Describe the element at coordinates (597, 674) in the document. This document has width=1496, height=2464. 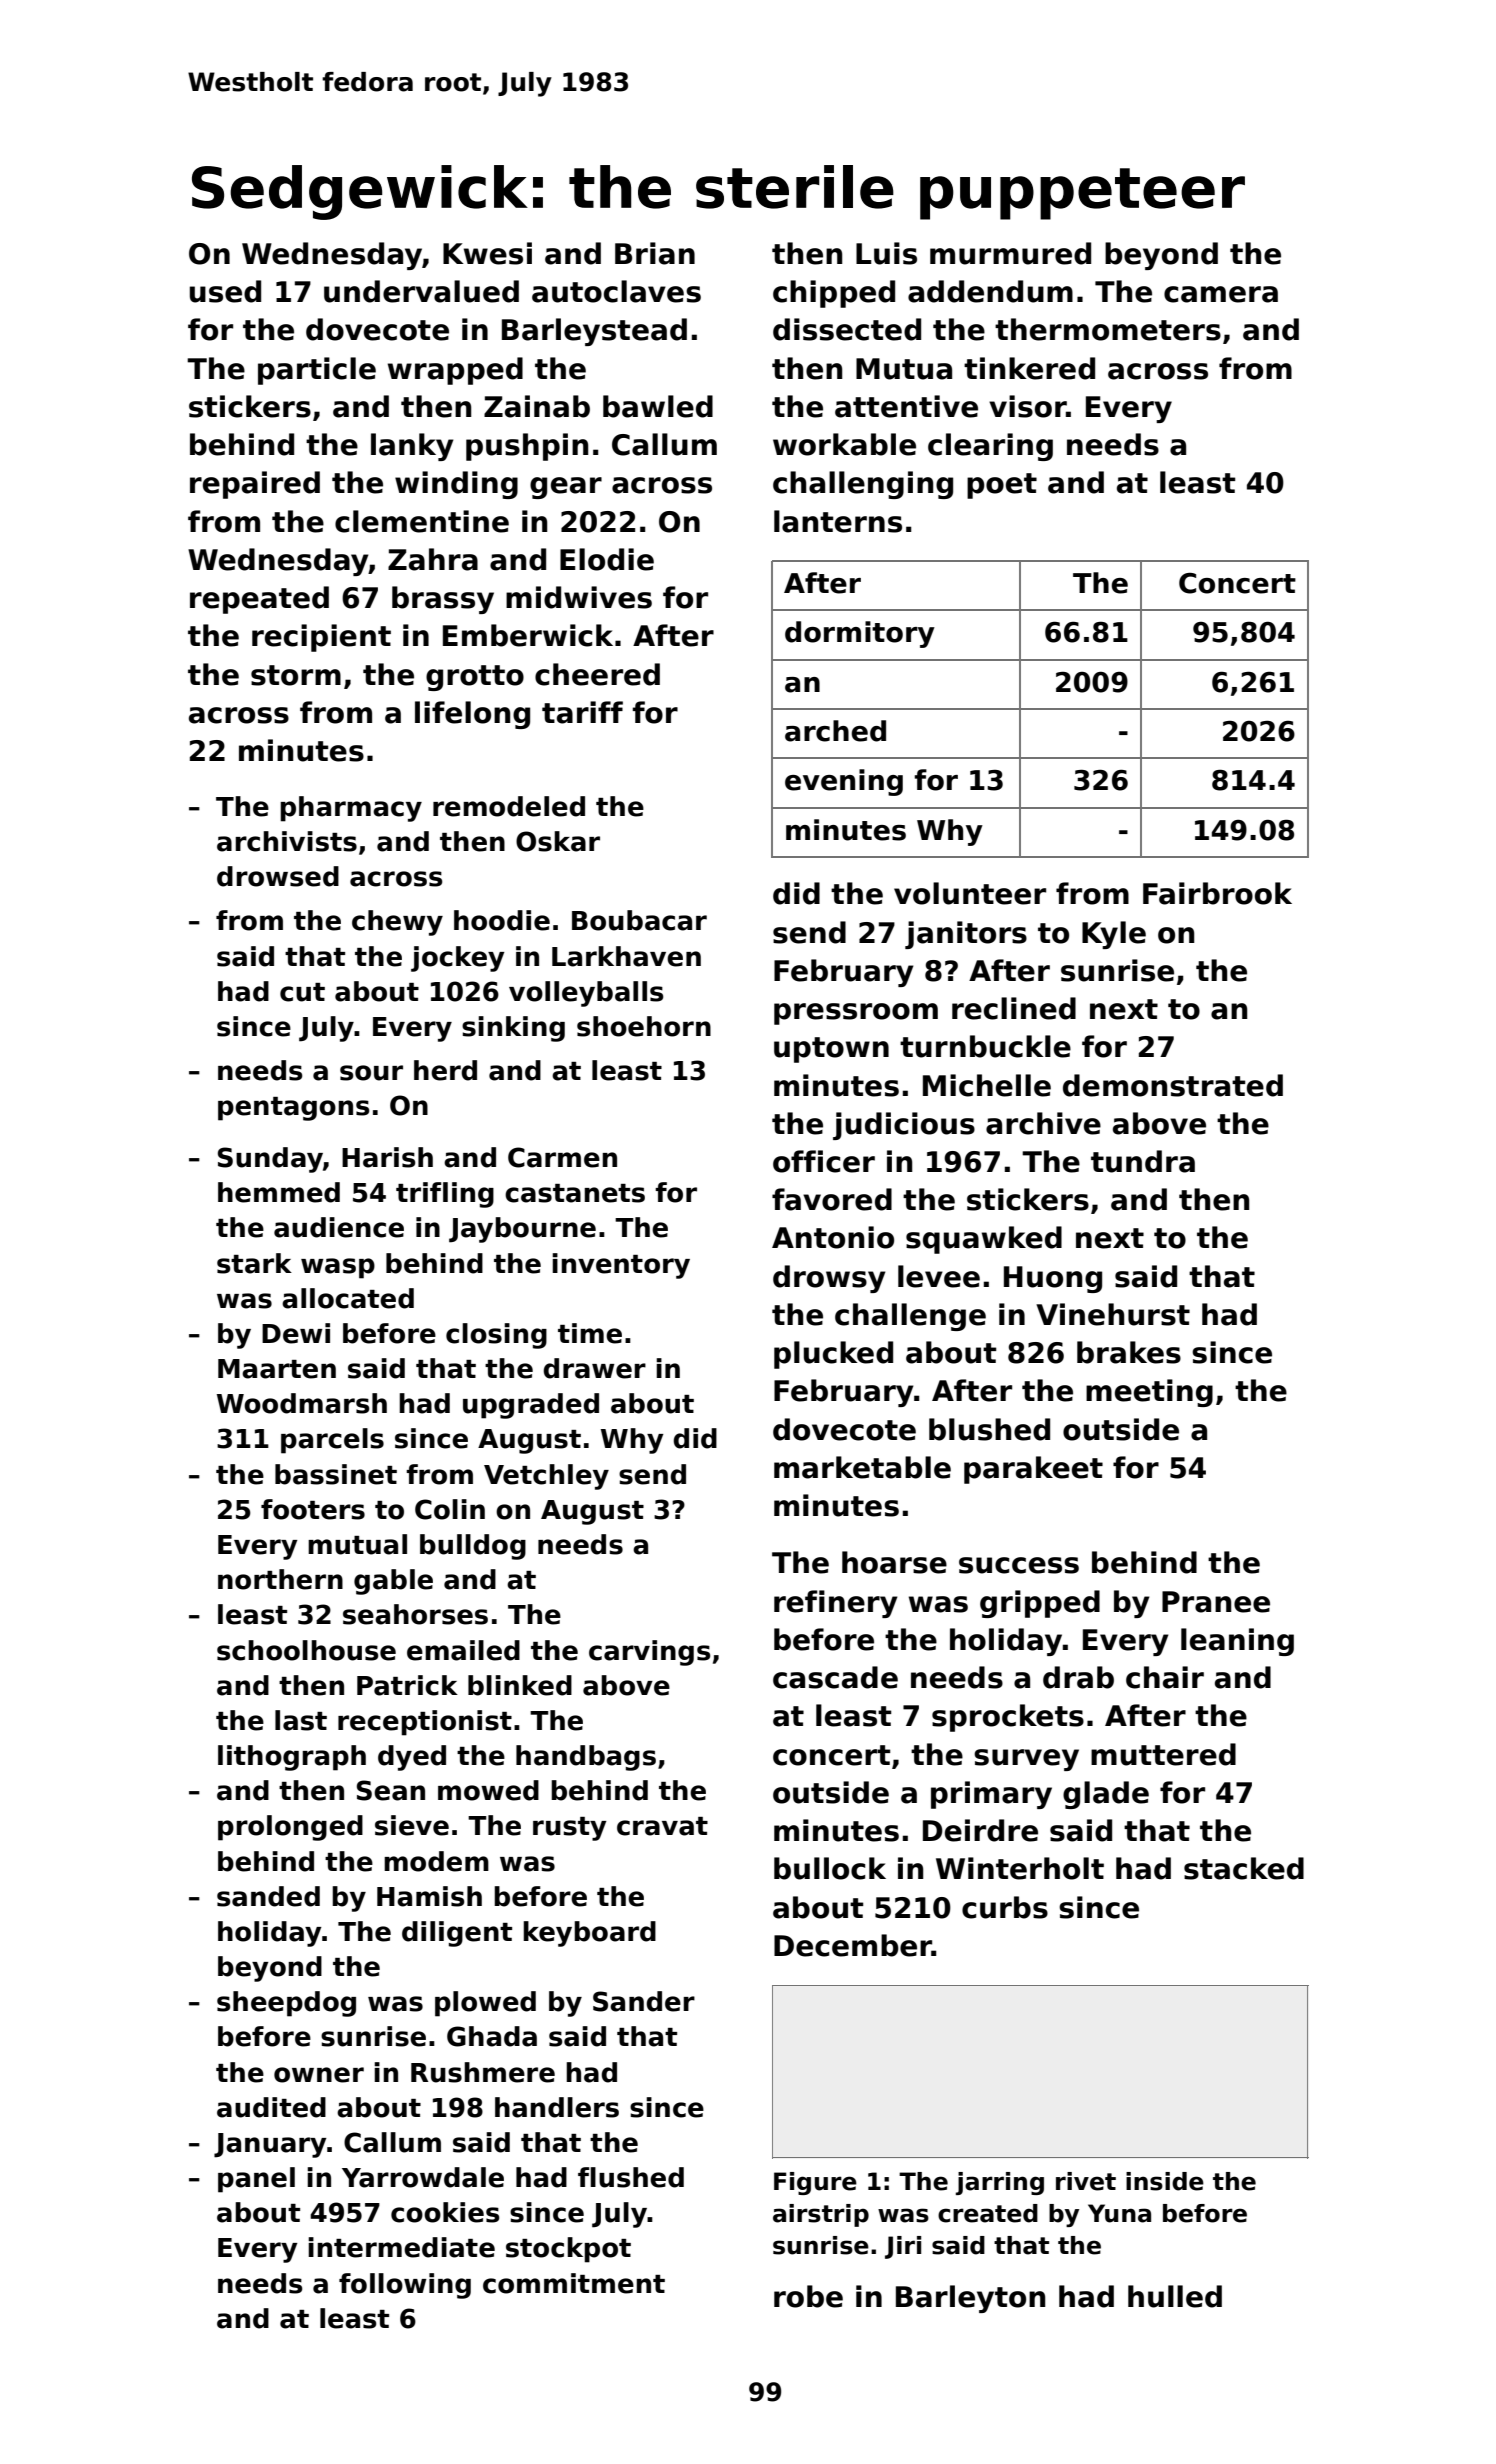
I see `cheered` at that location.
